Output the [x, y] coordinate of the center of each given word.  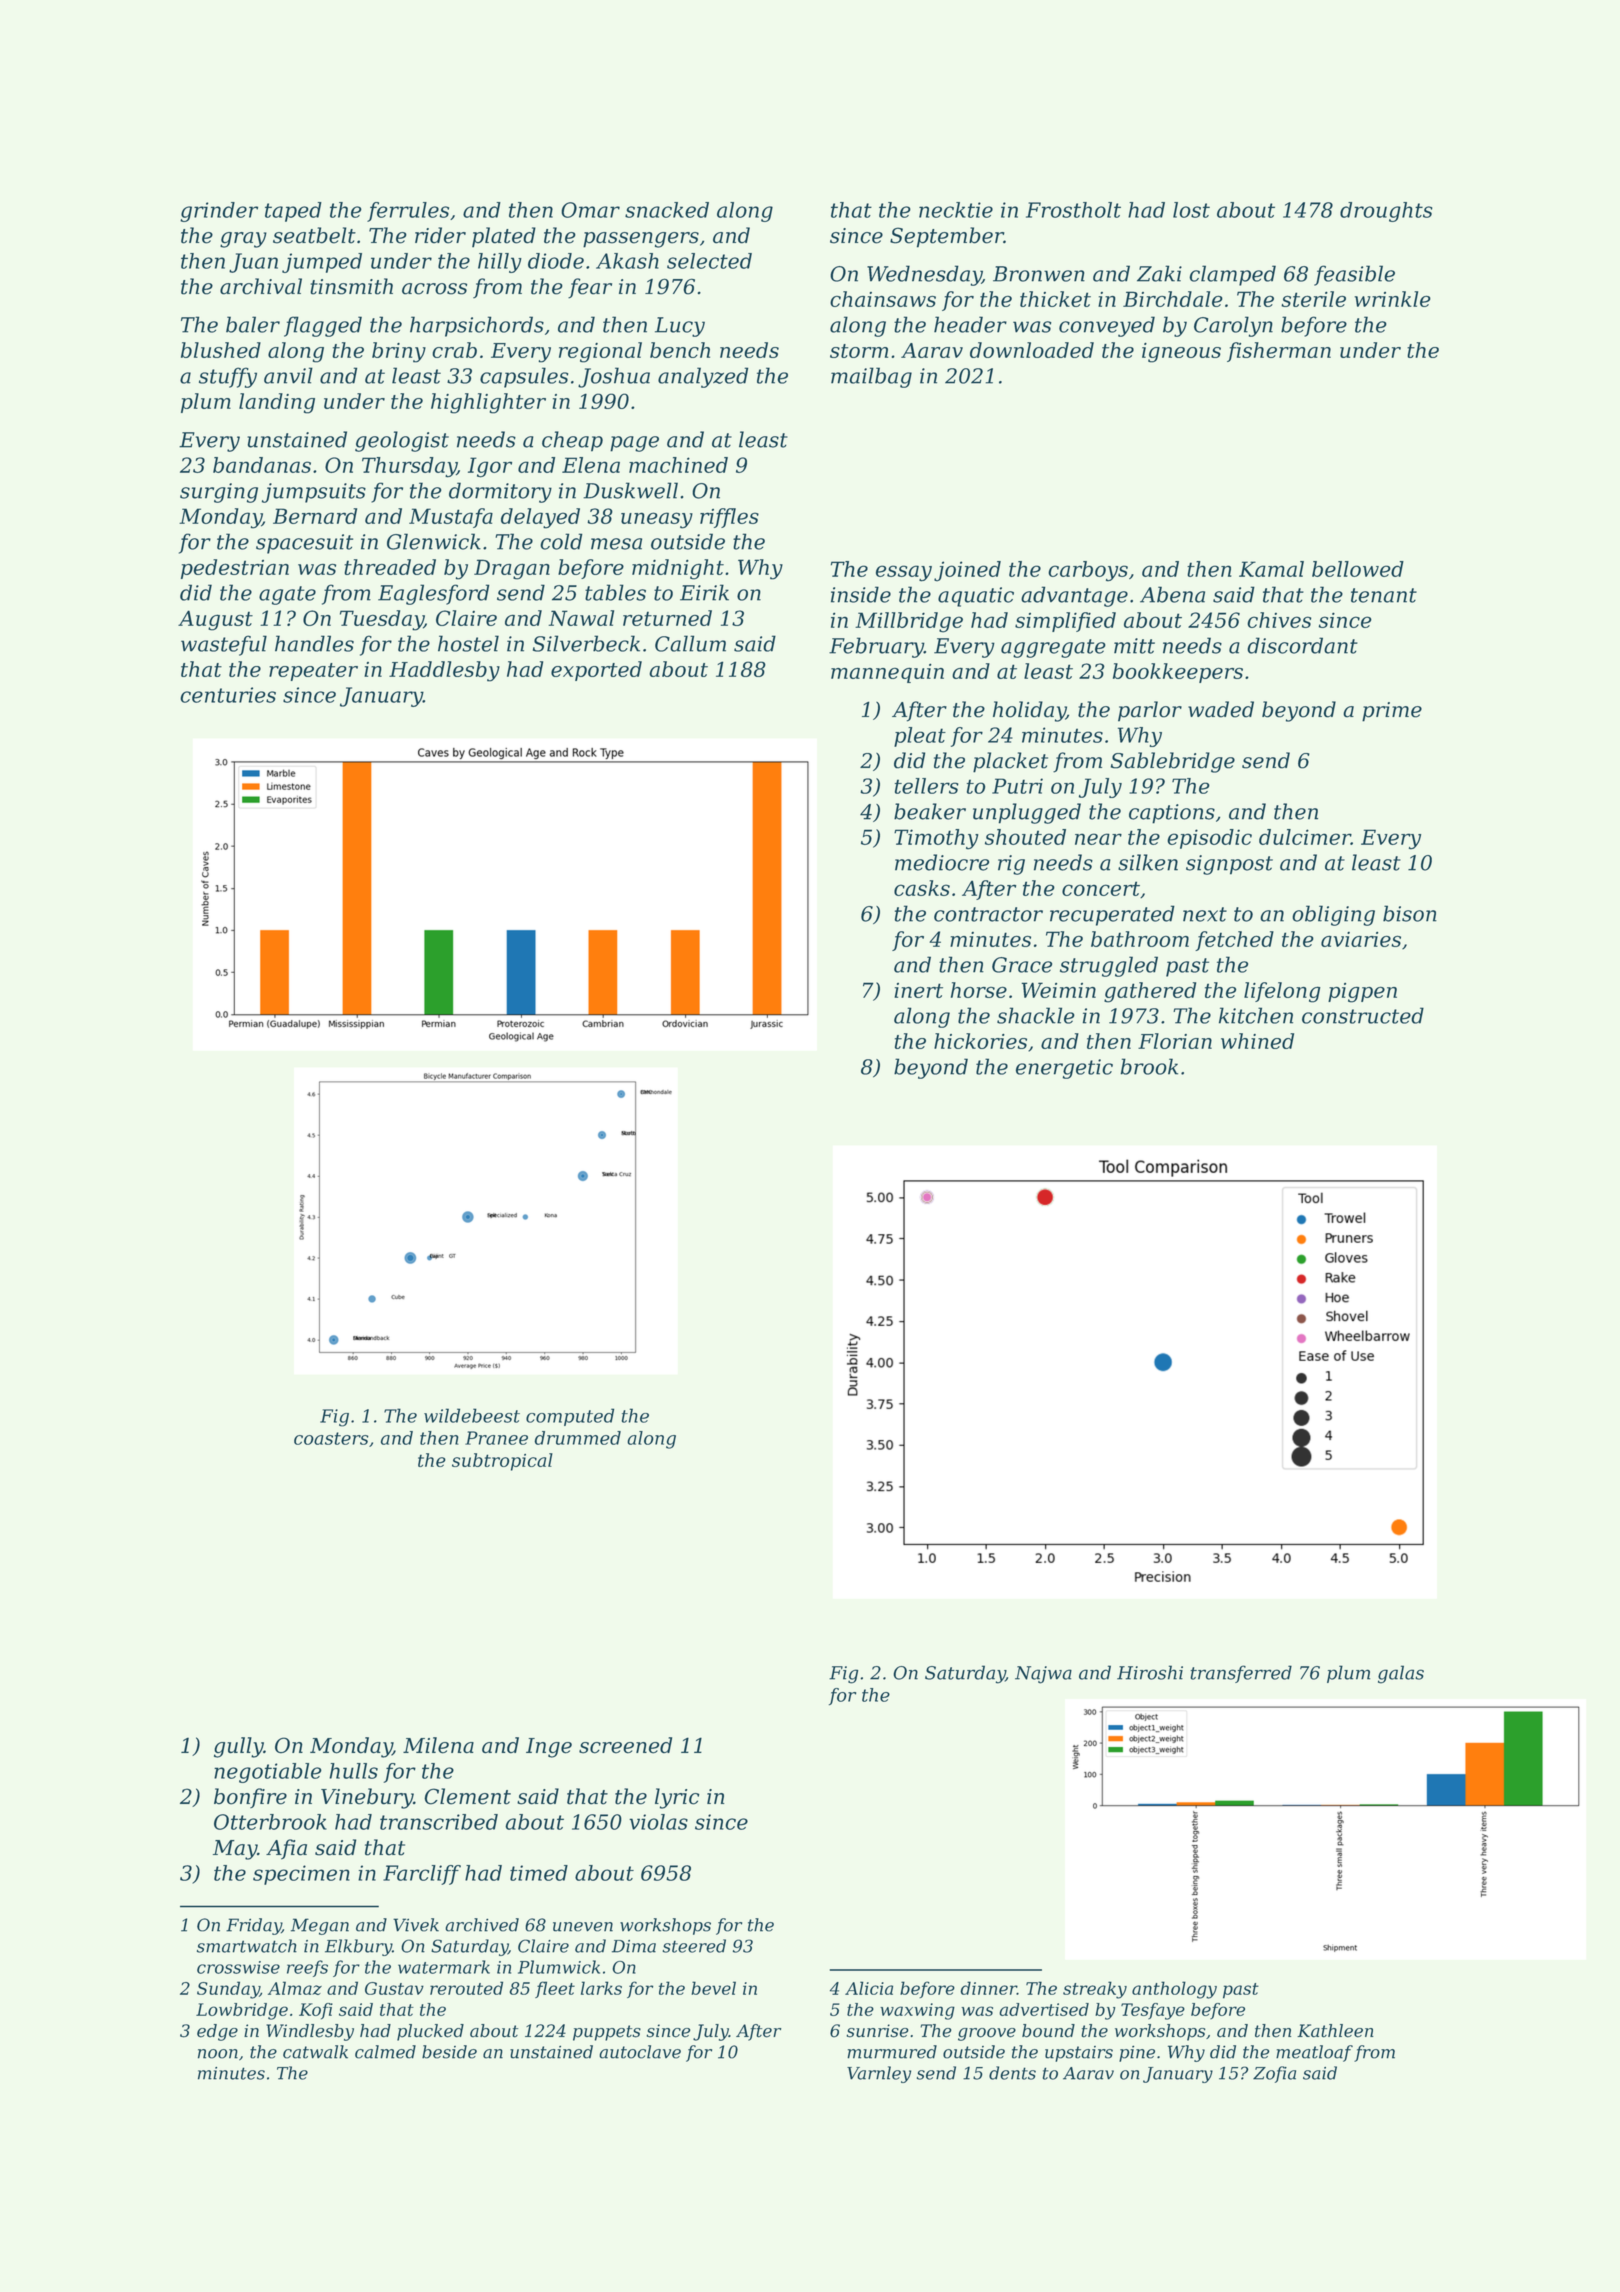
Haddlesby [444, 671]
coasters [331, 1438]
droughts [1386, 212]
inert [918, 990]
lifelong [1282, 992]
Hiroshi [1150, 1672]
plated [504, 237]
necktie [956, 210]
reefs [307, 1968]
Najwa [1043, 1675]
